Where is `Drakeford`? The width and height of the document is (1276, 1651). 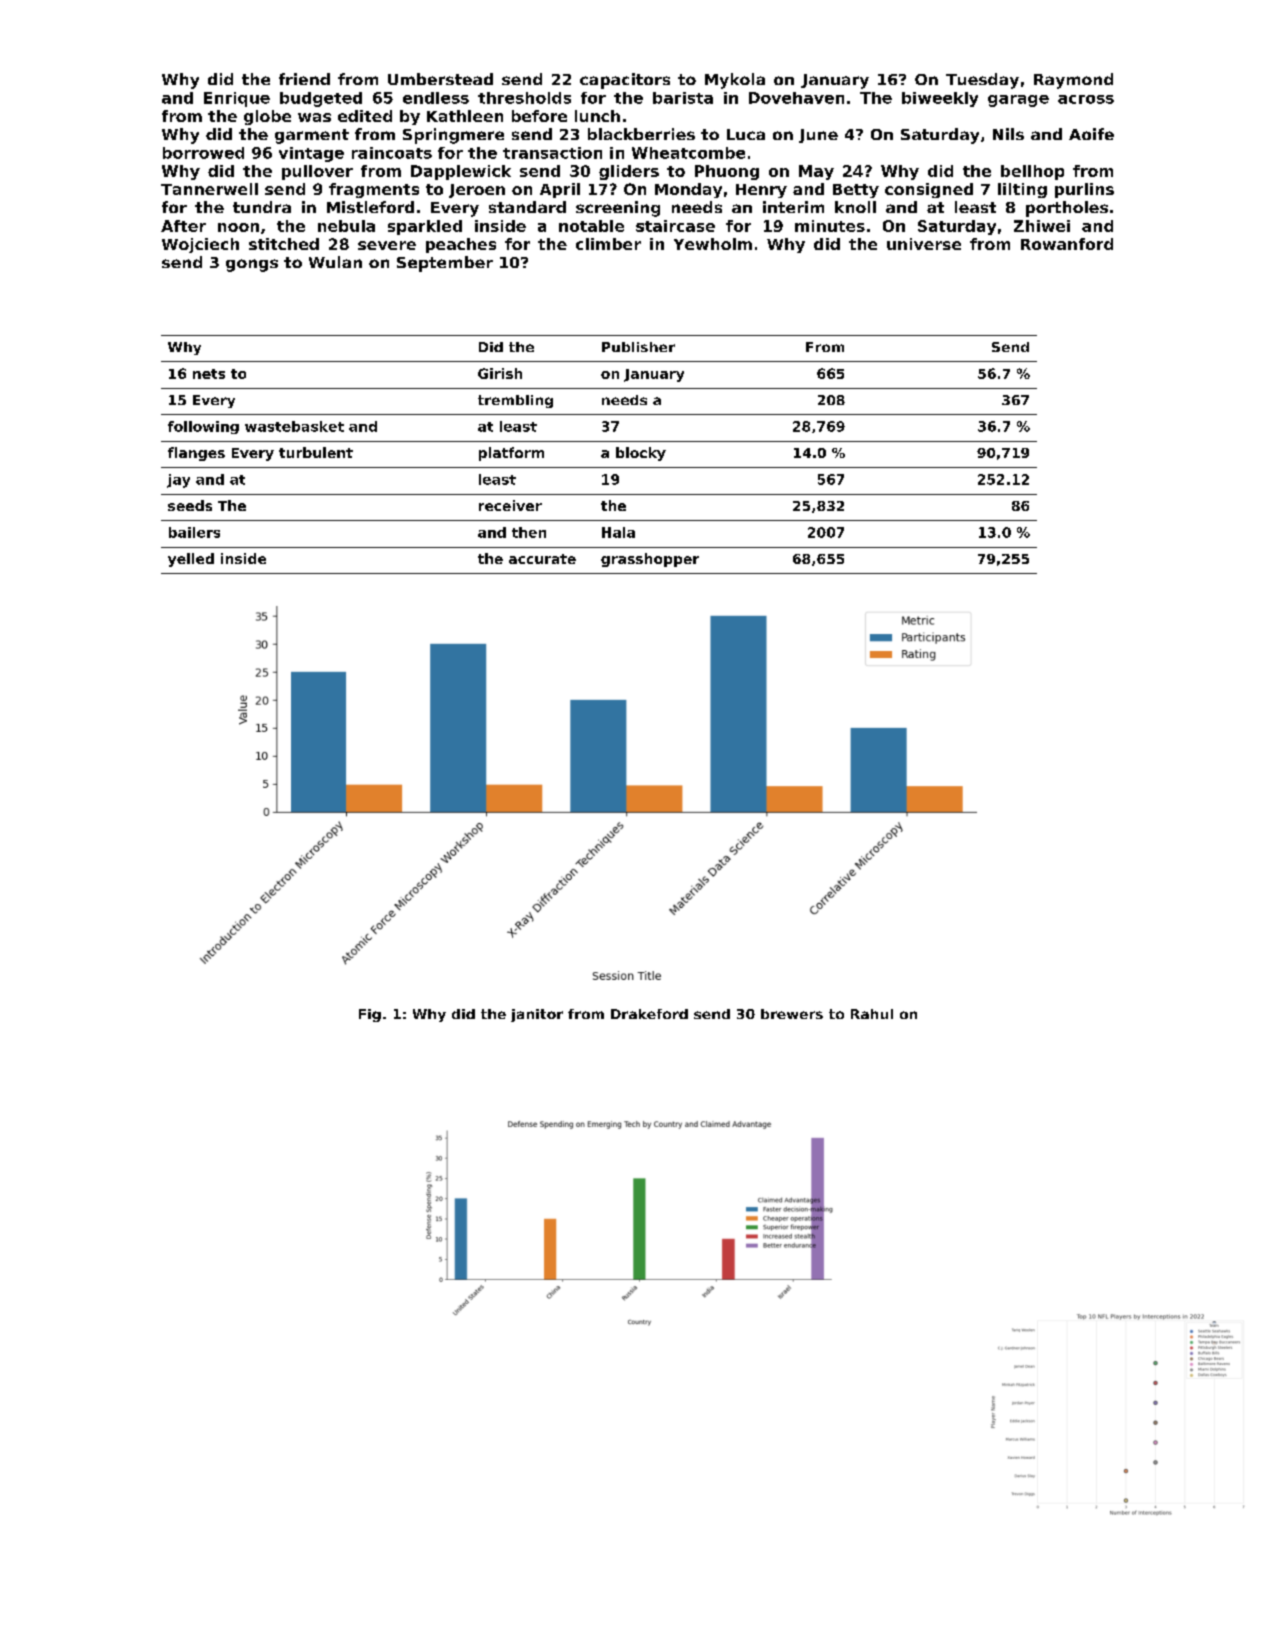
Drakeford is located at coordinates (649, 1014).
